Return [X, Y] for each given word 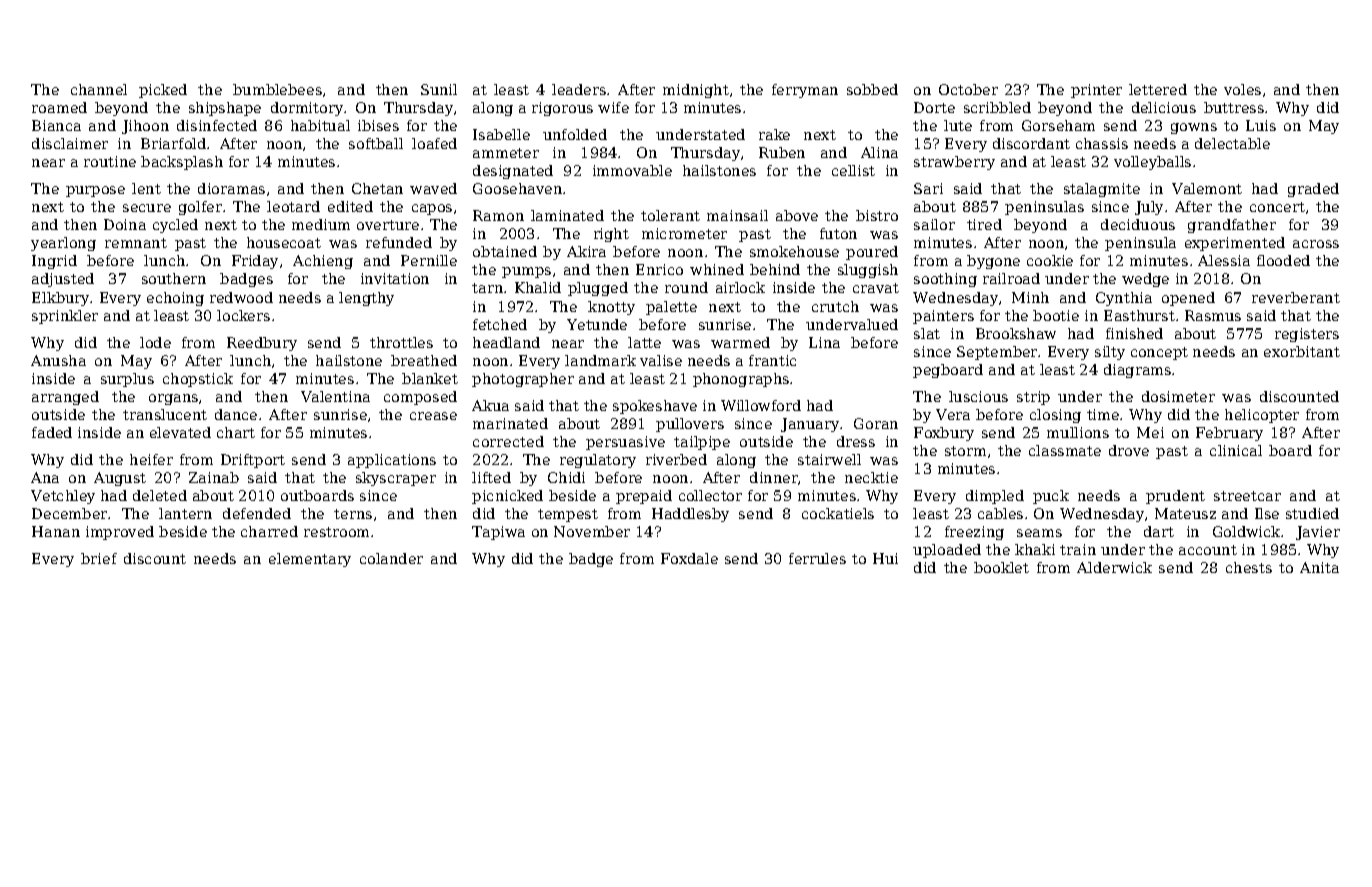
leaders [579, 89]
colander [391, 558]
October [968, 89]
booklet [1001, 567]
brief [99, 558]
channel [99, 89]
